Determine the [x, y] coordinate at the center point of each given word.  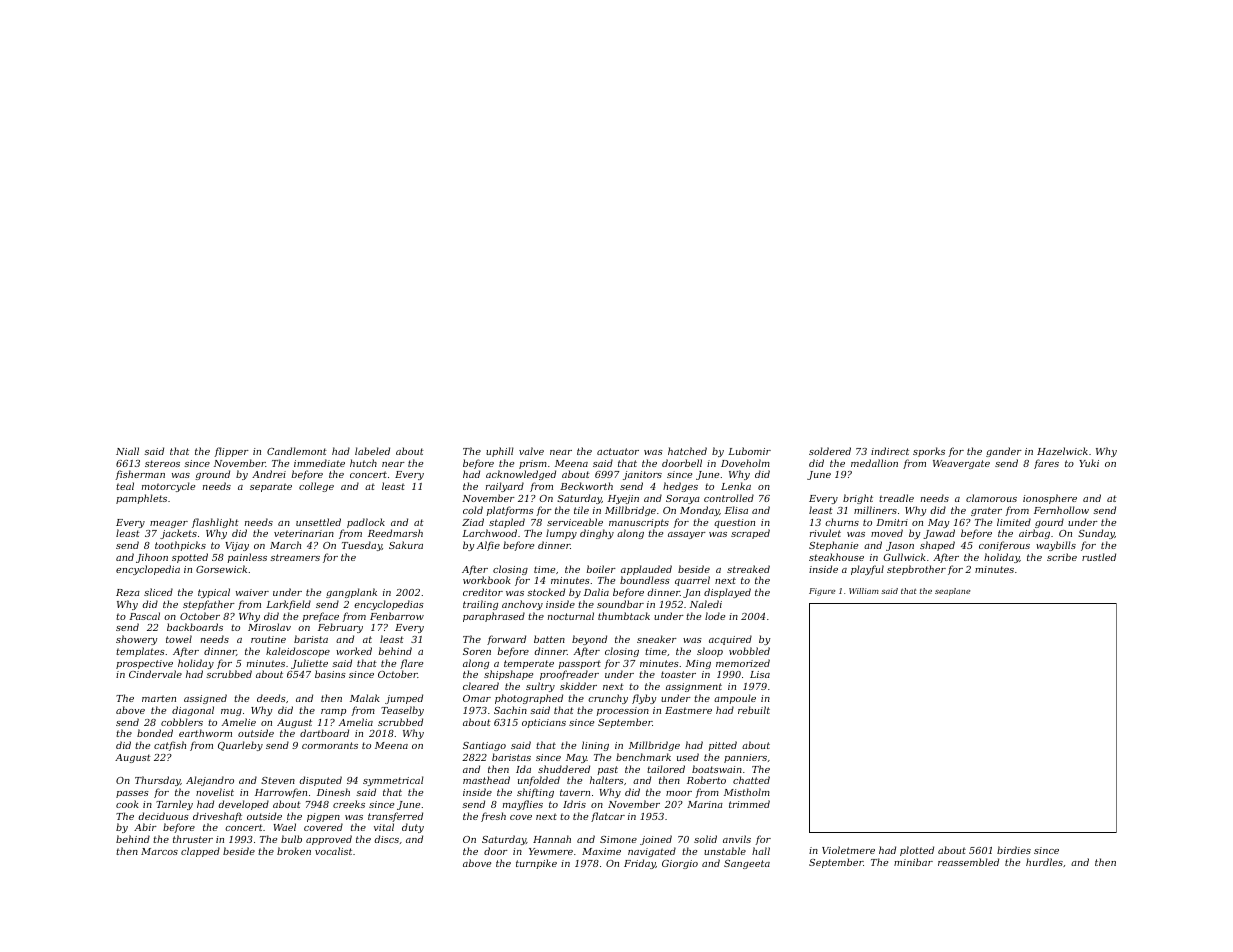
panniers [745, 758]
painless [247, 558]
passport [580, 664]
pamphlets [141, 499]
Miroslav [269, 627]
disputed [320, 781]
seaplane [952, 592]
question [734, 523]
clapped [200, 852]
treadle [896, 498]
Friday [640, 864]
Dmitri [892, 522]
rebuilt [754, 710]
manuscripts [639, 523]
